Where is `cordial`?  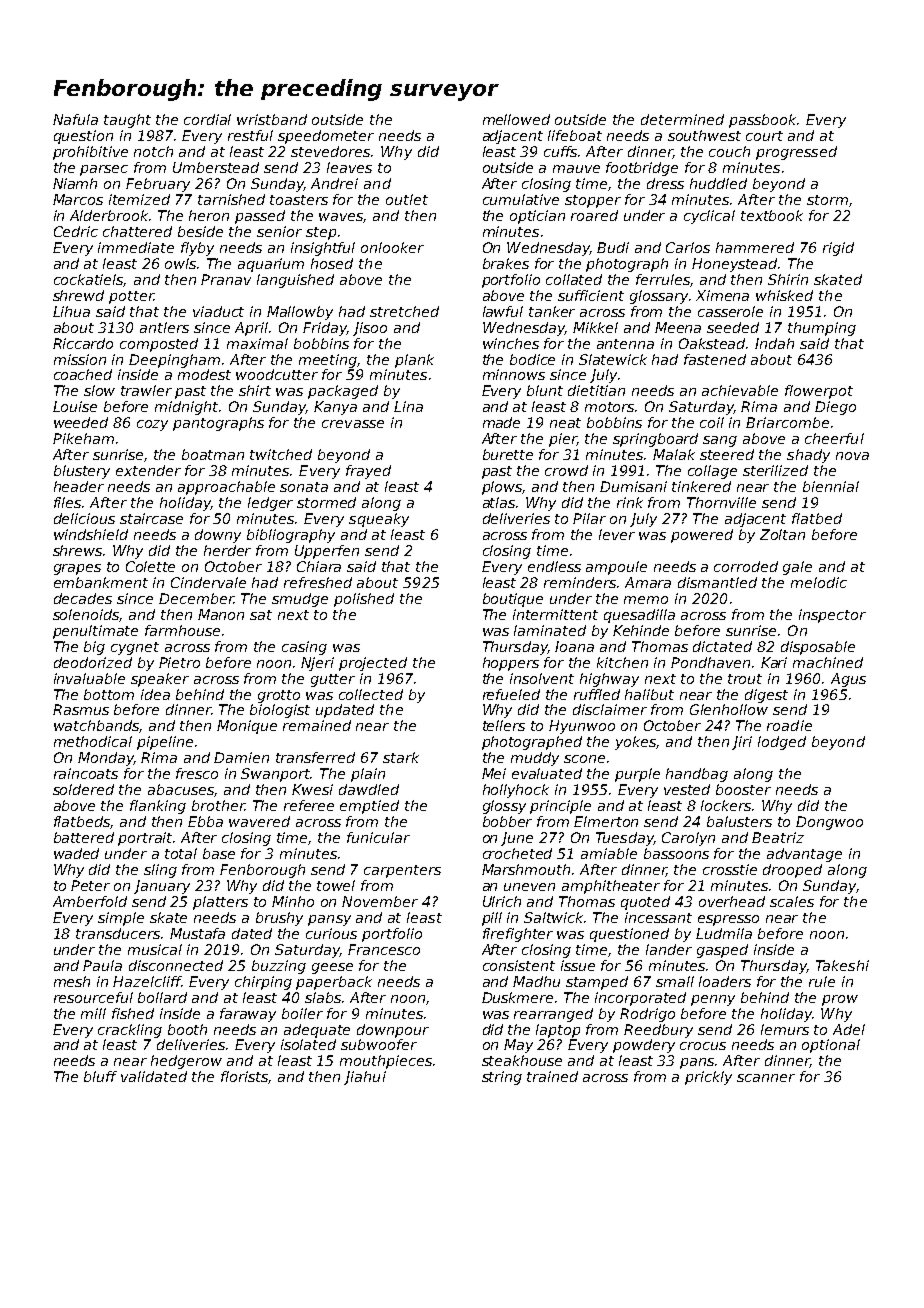
cordial is located at coordinates (207, 119).
